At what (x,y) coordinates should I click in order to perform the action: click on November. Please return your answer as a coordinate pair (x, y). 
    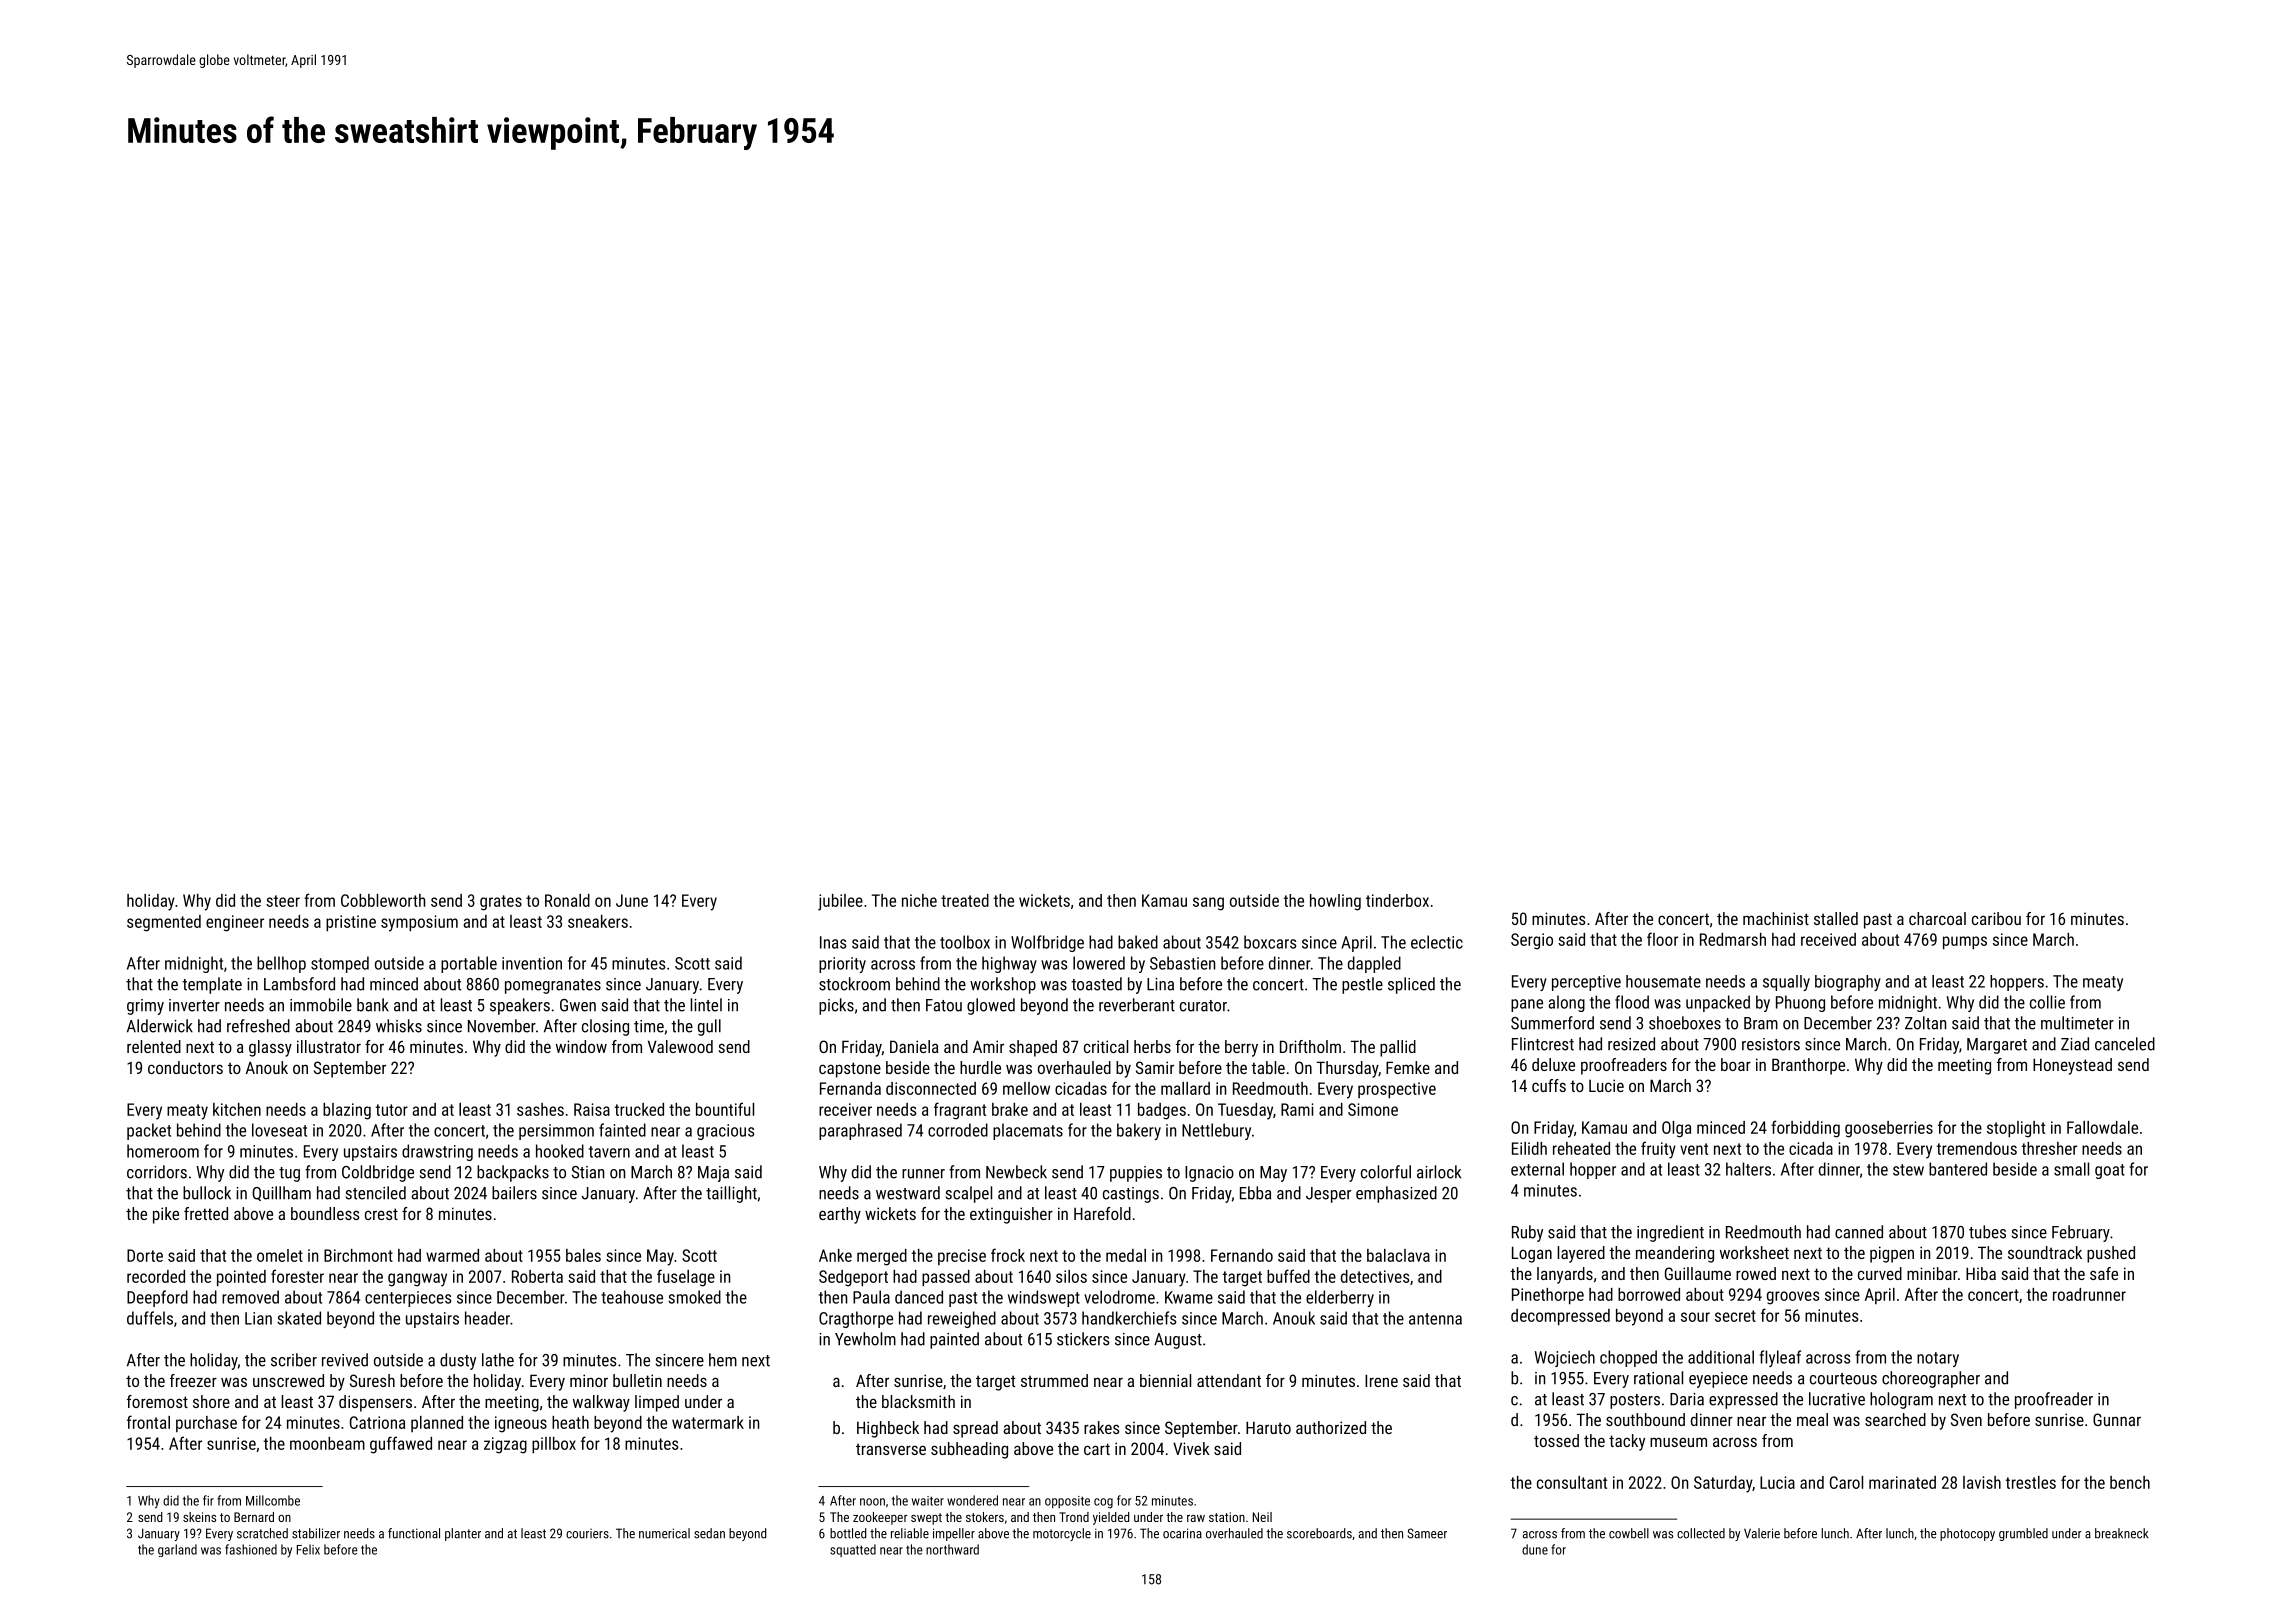
    Looking at the image, I should click on (502, 1026).
